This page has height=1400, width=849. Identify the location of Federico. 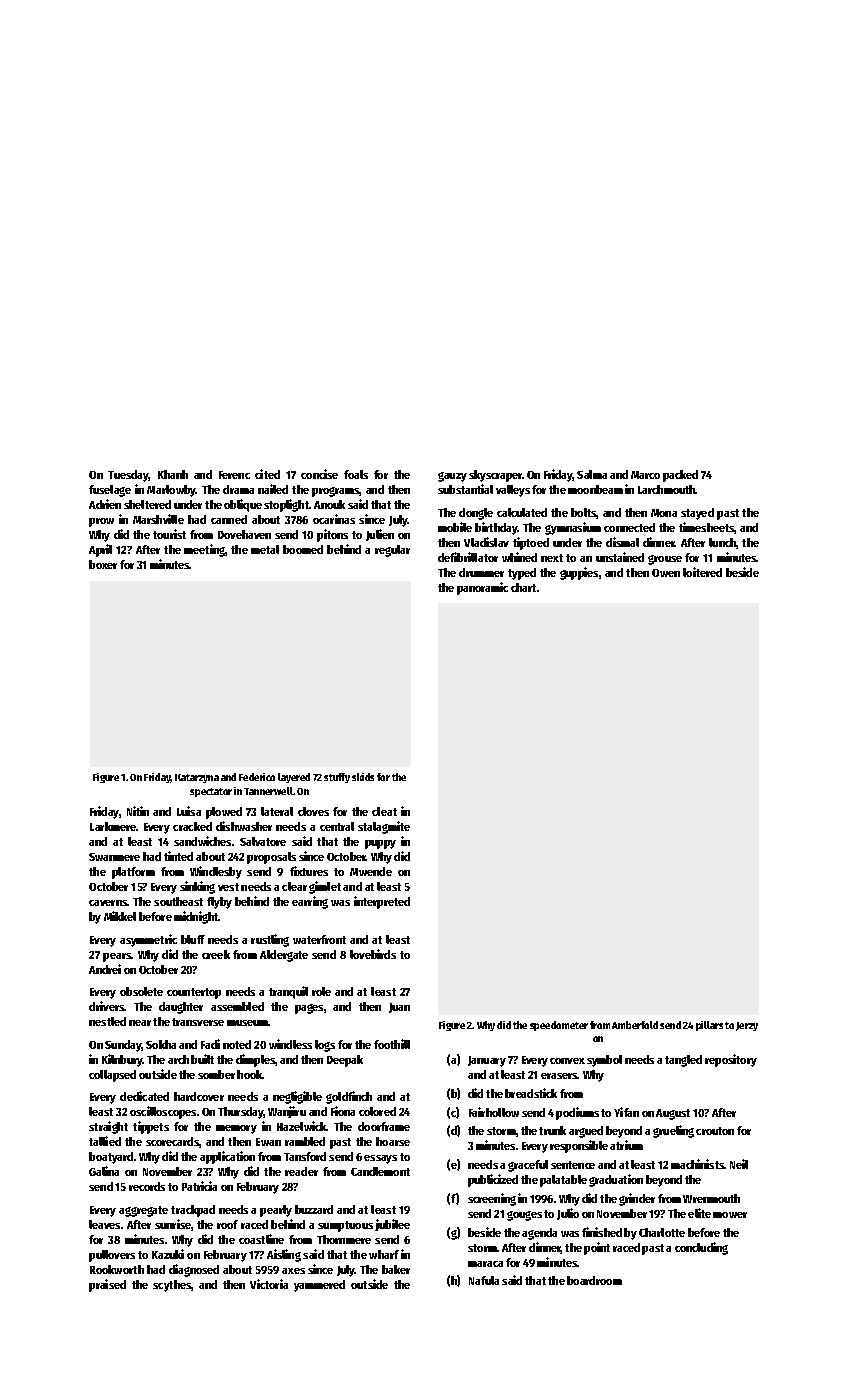
(257, 777).
